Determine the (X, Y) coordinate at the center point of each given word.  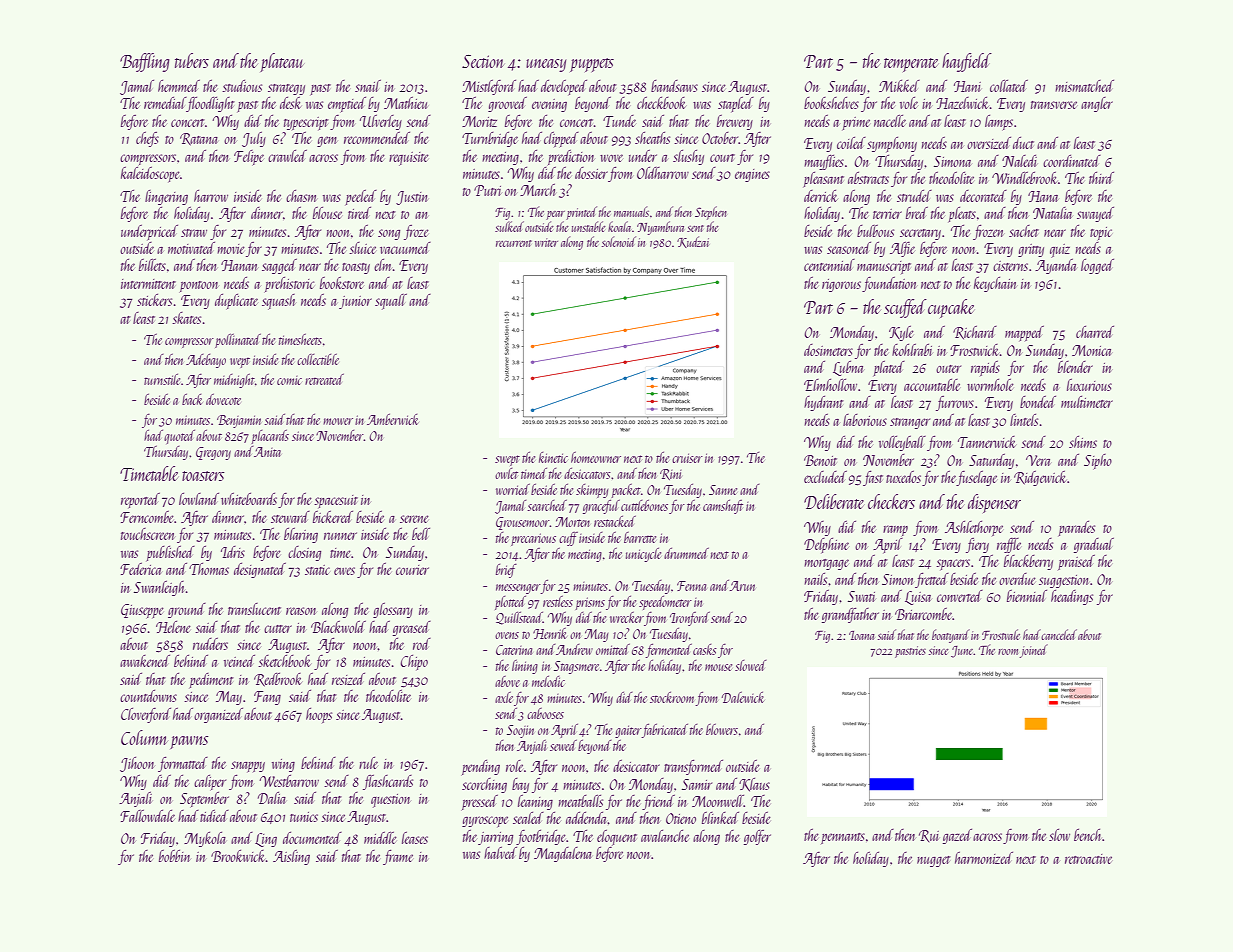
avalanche (665, 836)
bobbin (174, 856)
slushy (688, 157)
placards (270, 437)
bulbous (875, 231)
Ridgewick (1040, 478)
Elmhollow (830, 385)
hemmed (179, 86)
